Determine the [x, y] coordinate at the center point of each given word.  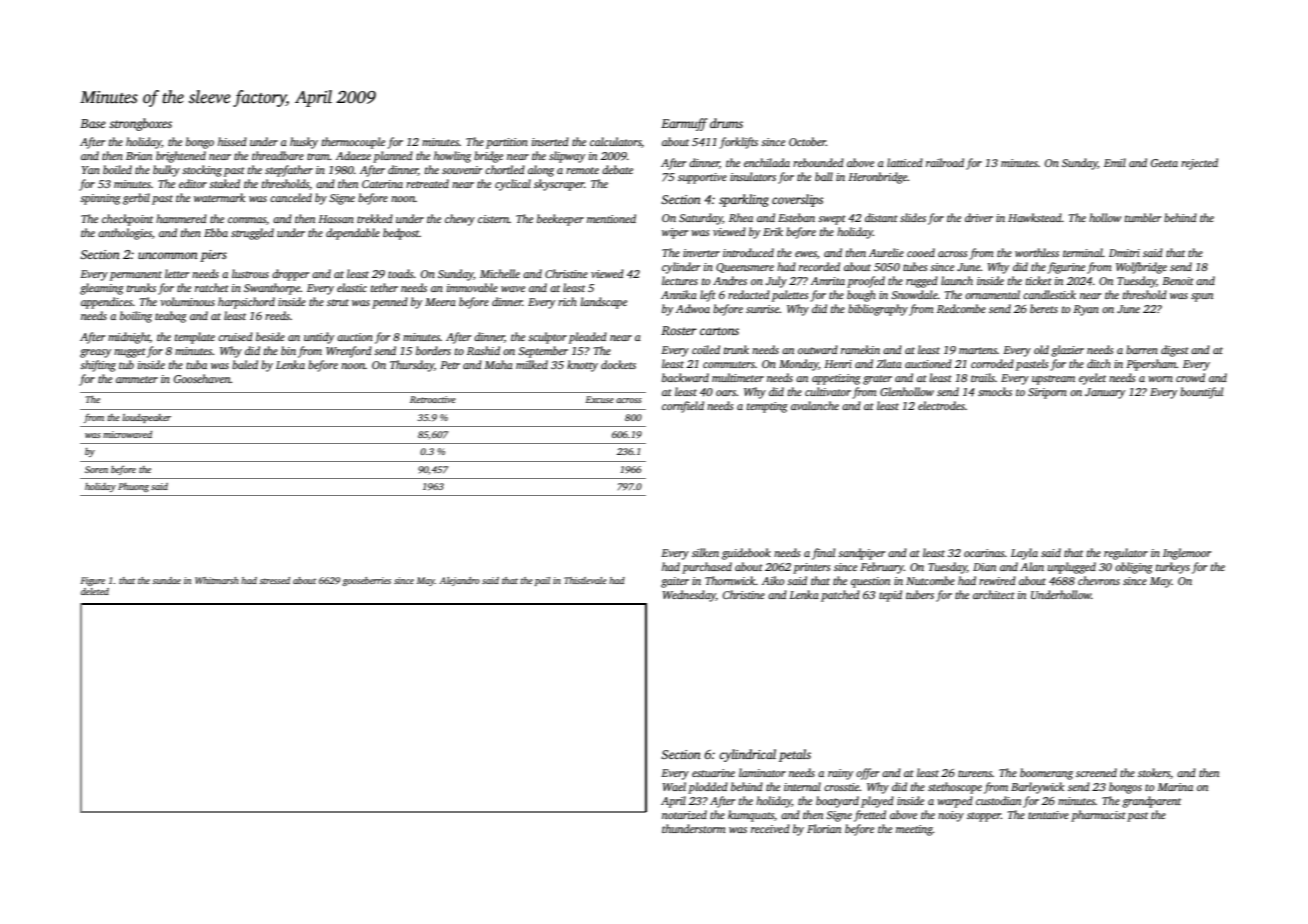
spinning [100, 199]
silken [705, 552]
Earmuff [684, 124]
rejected [1199, 164]
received [770, 828]
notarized [684, 814]
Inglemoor [1187, 554]
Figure [93, 581]
